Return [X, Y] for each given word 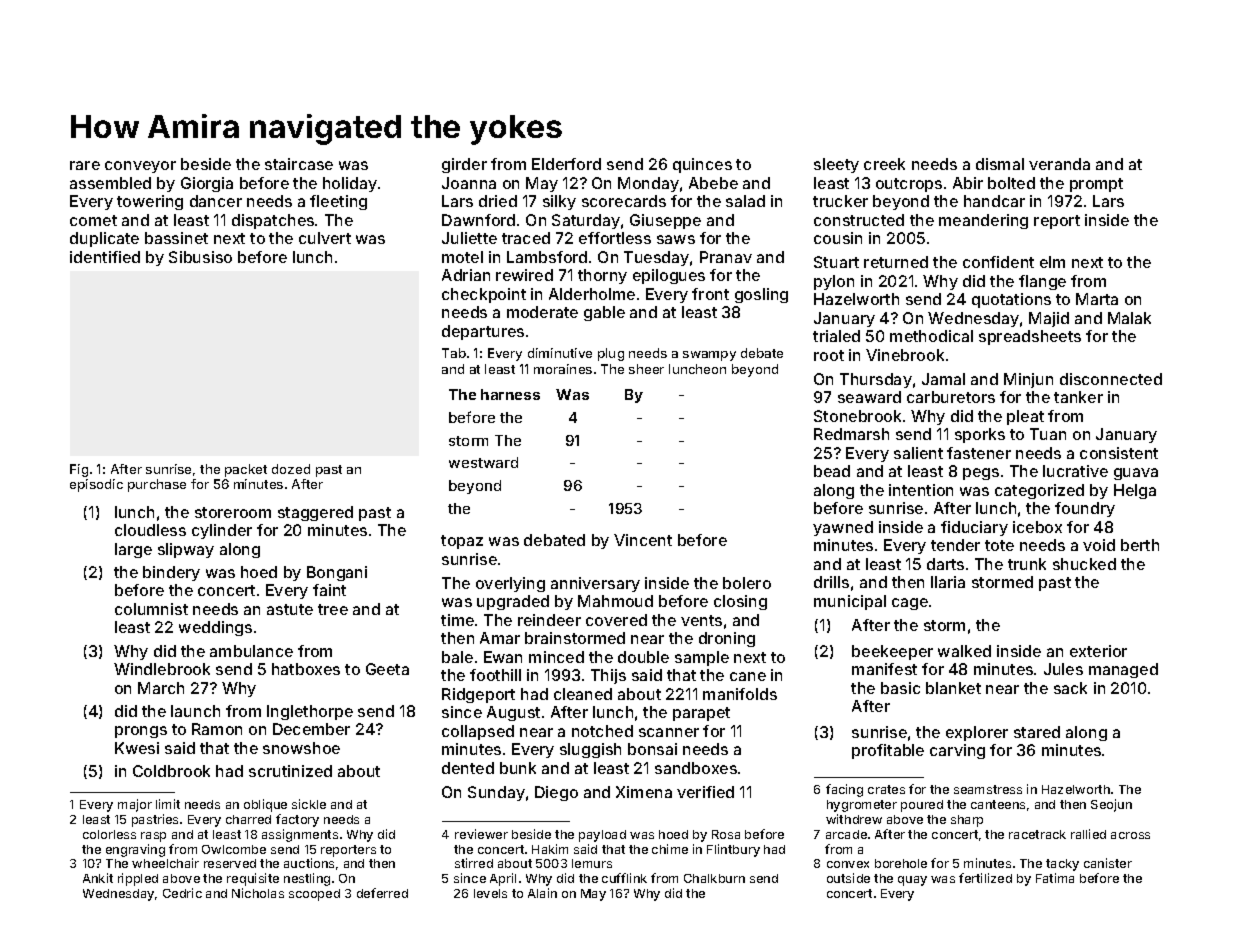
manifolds [740, 694]
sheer [646, 369]
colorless [109, 834]
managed [1123, 670]
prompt [1096, 185]
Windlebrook [162, 669]
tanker [1078, 397]
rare [85, 165]
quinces [702, 165]
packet [246, 470]
